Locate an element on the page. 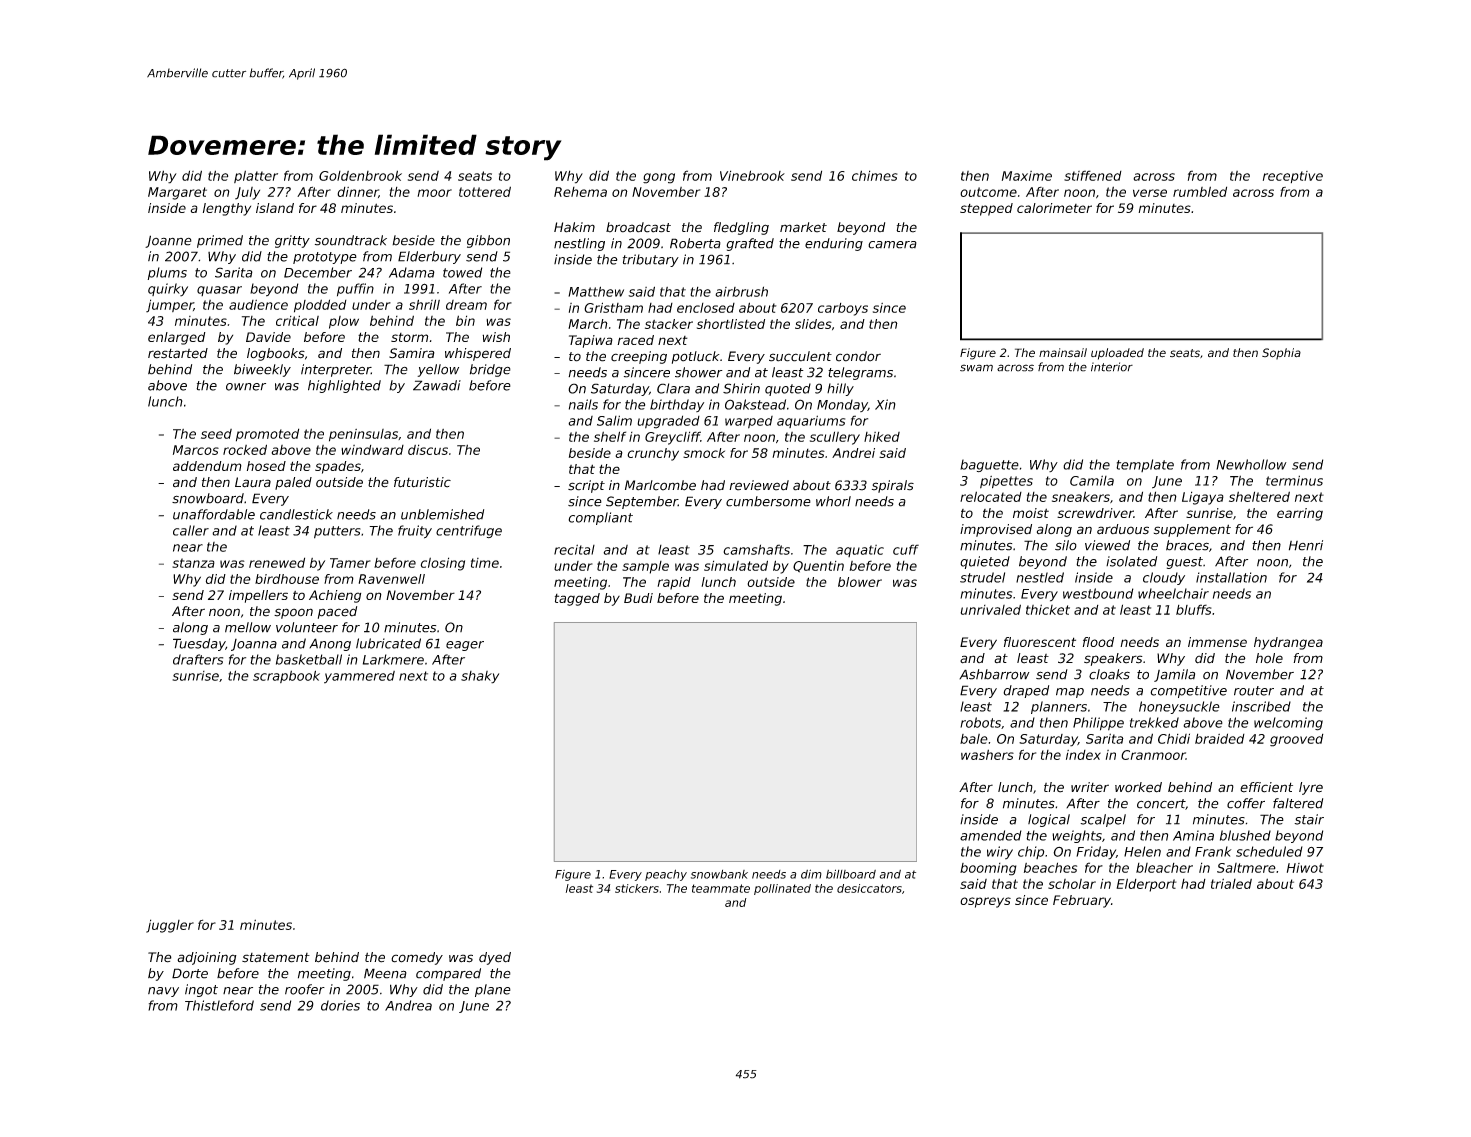 The height and width of the image is (1137, 1471). scrapbook is located at coordinates (286, 676).
